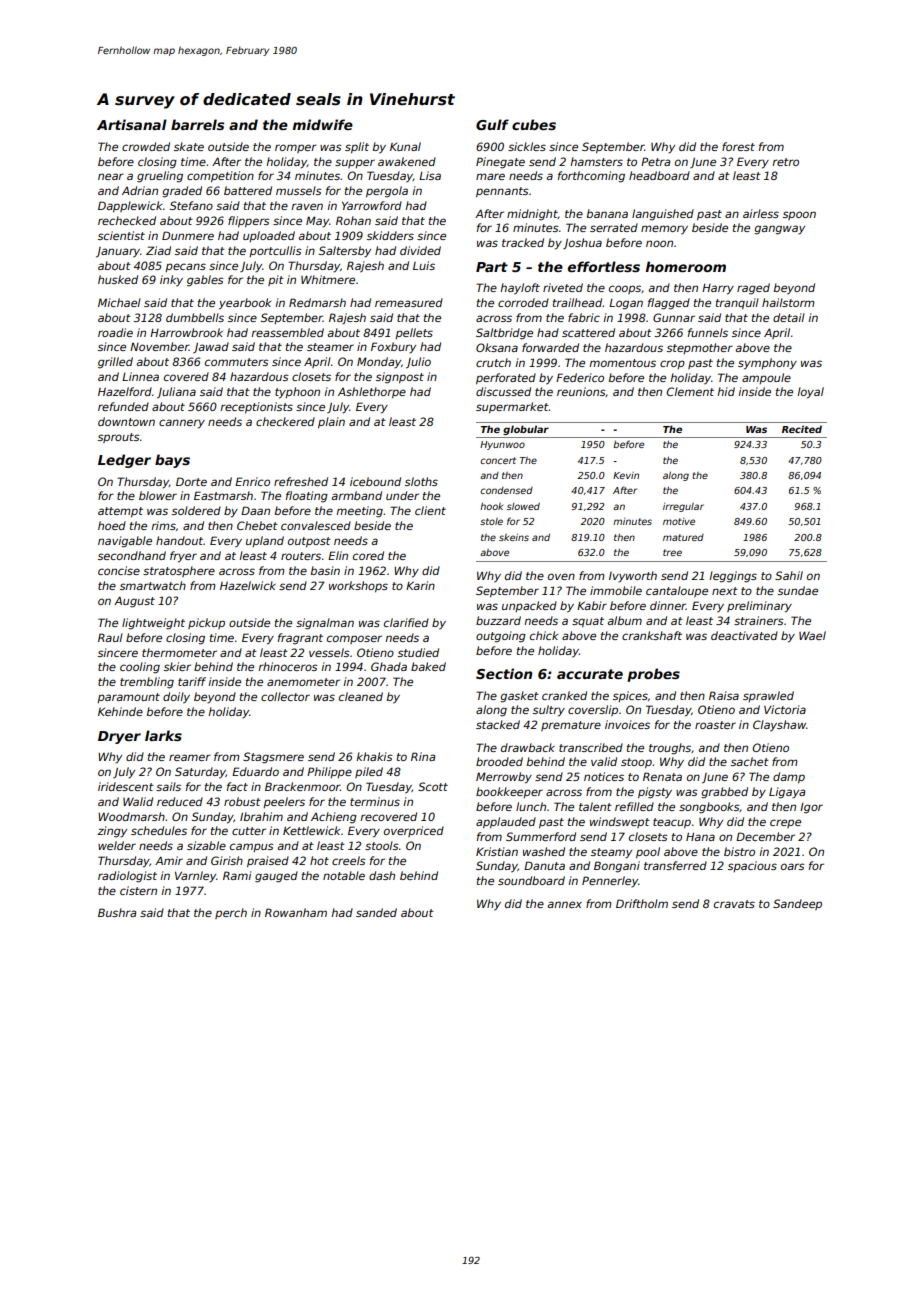  Describe the element at coordinates (799, 215) in the screenshot. I see `spoon` at that location.
